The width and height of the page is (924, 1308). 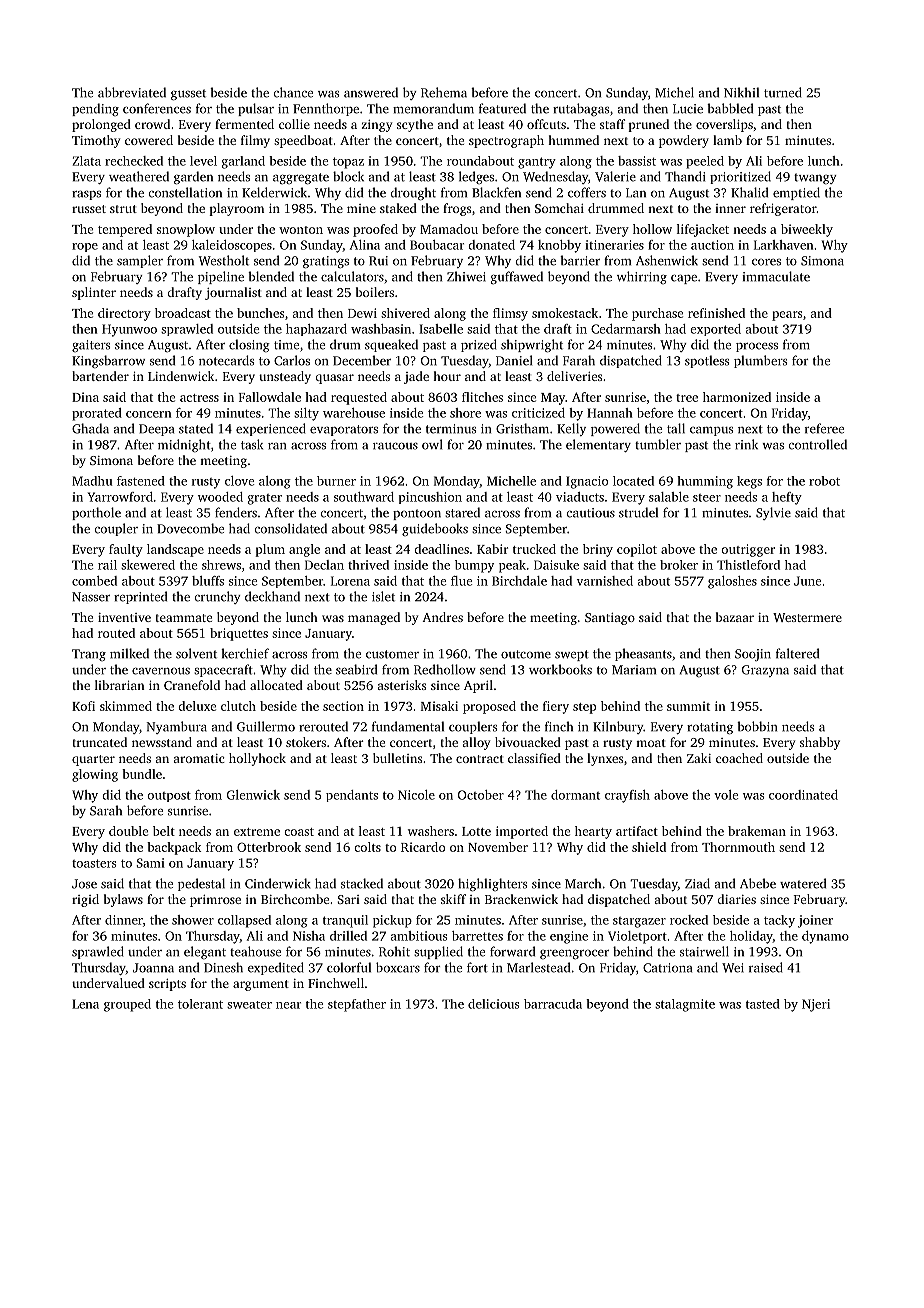 I want to click on referee, so click(x=824, y=428).
